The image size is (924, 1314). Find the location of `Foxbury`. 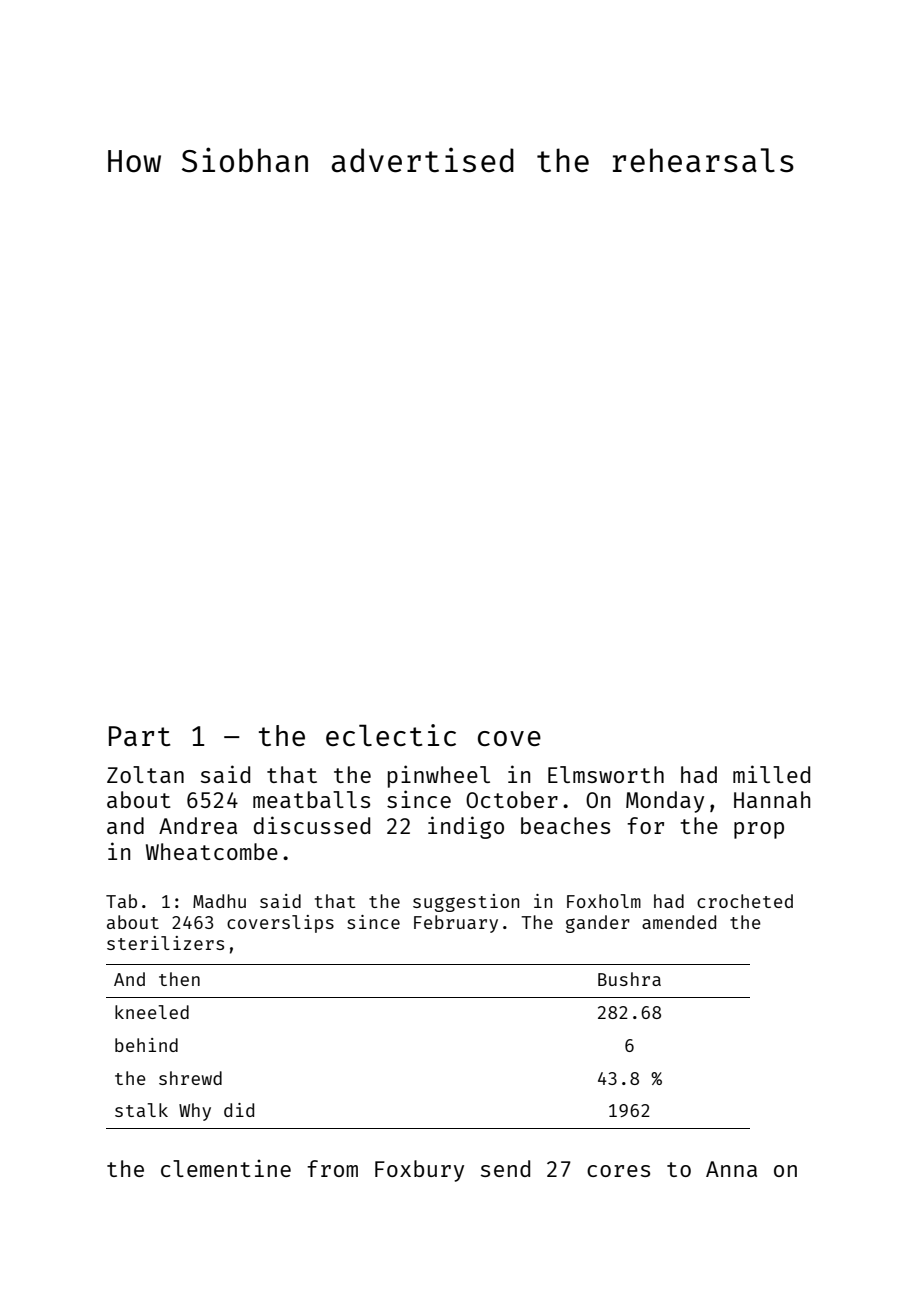

Foxbury is located at coordinates (419, 1171).
